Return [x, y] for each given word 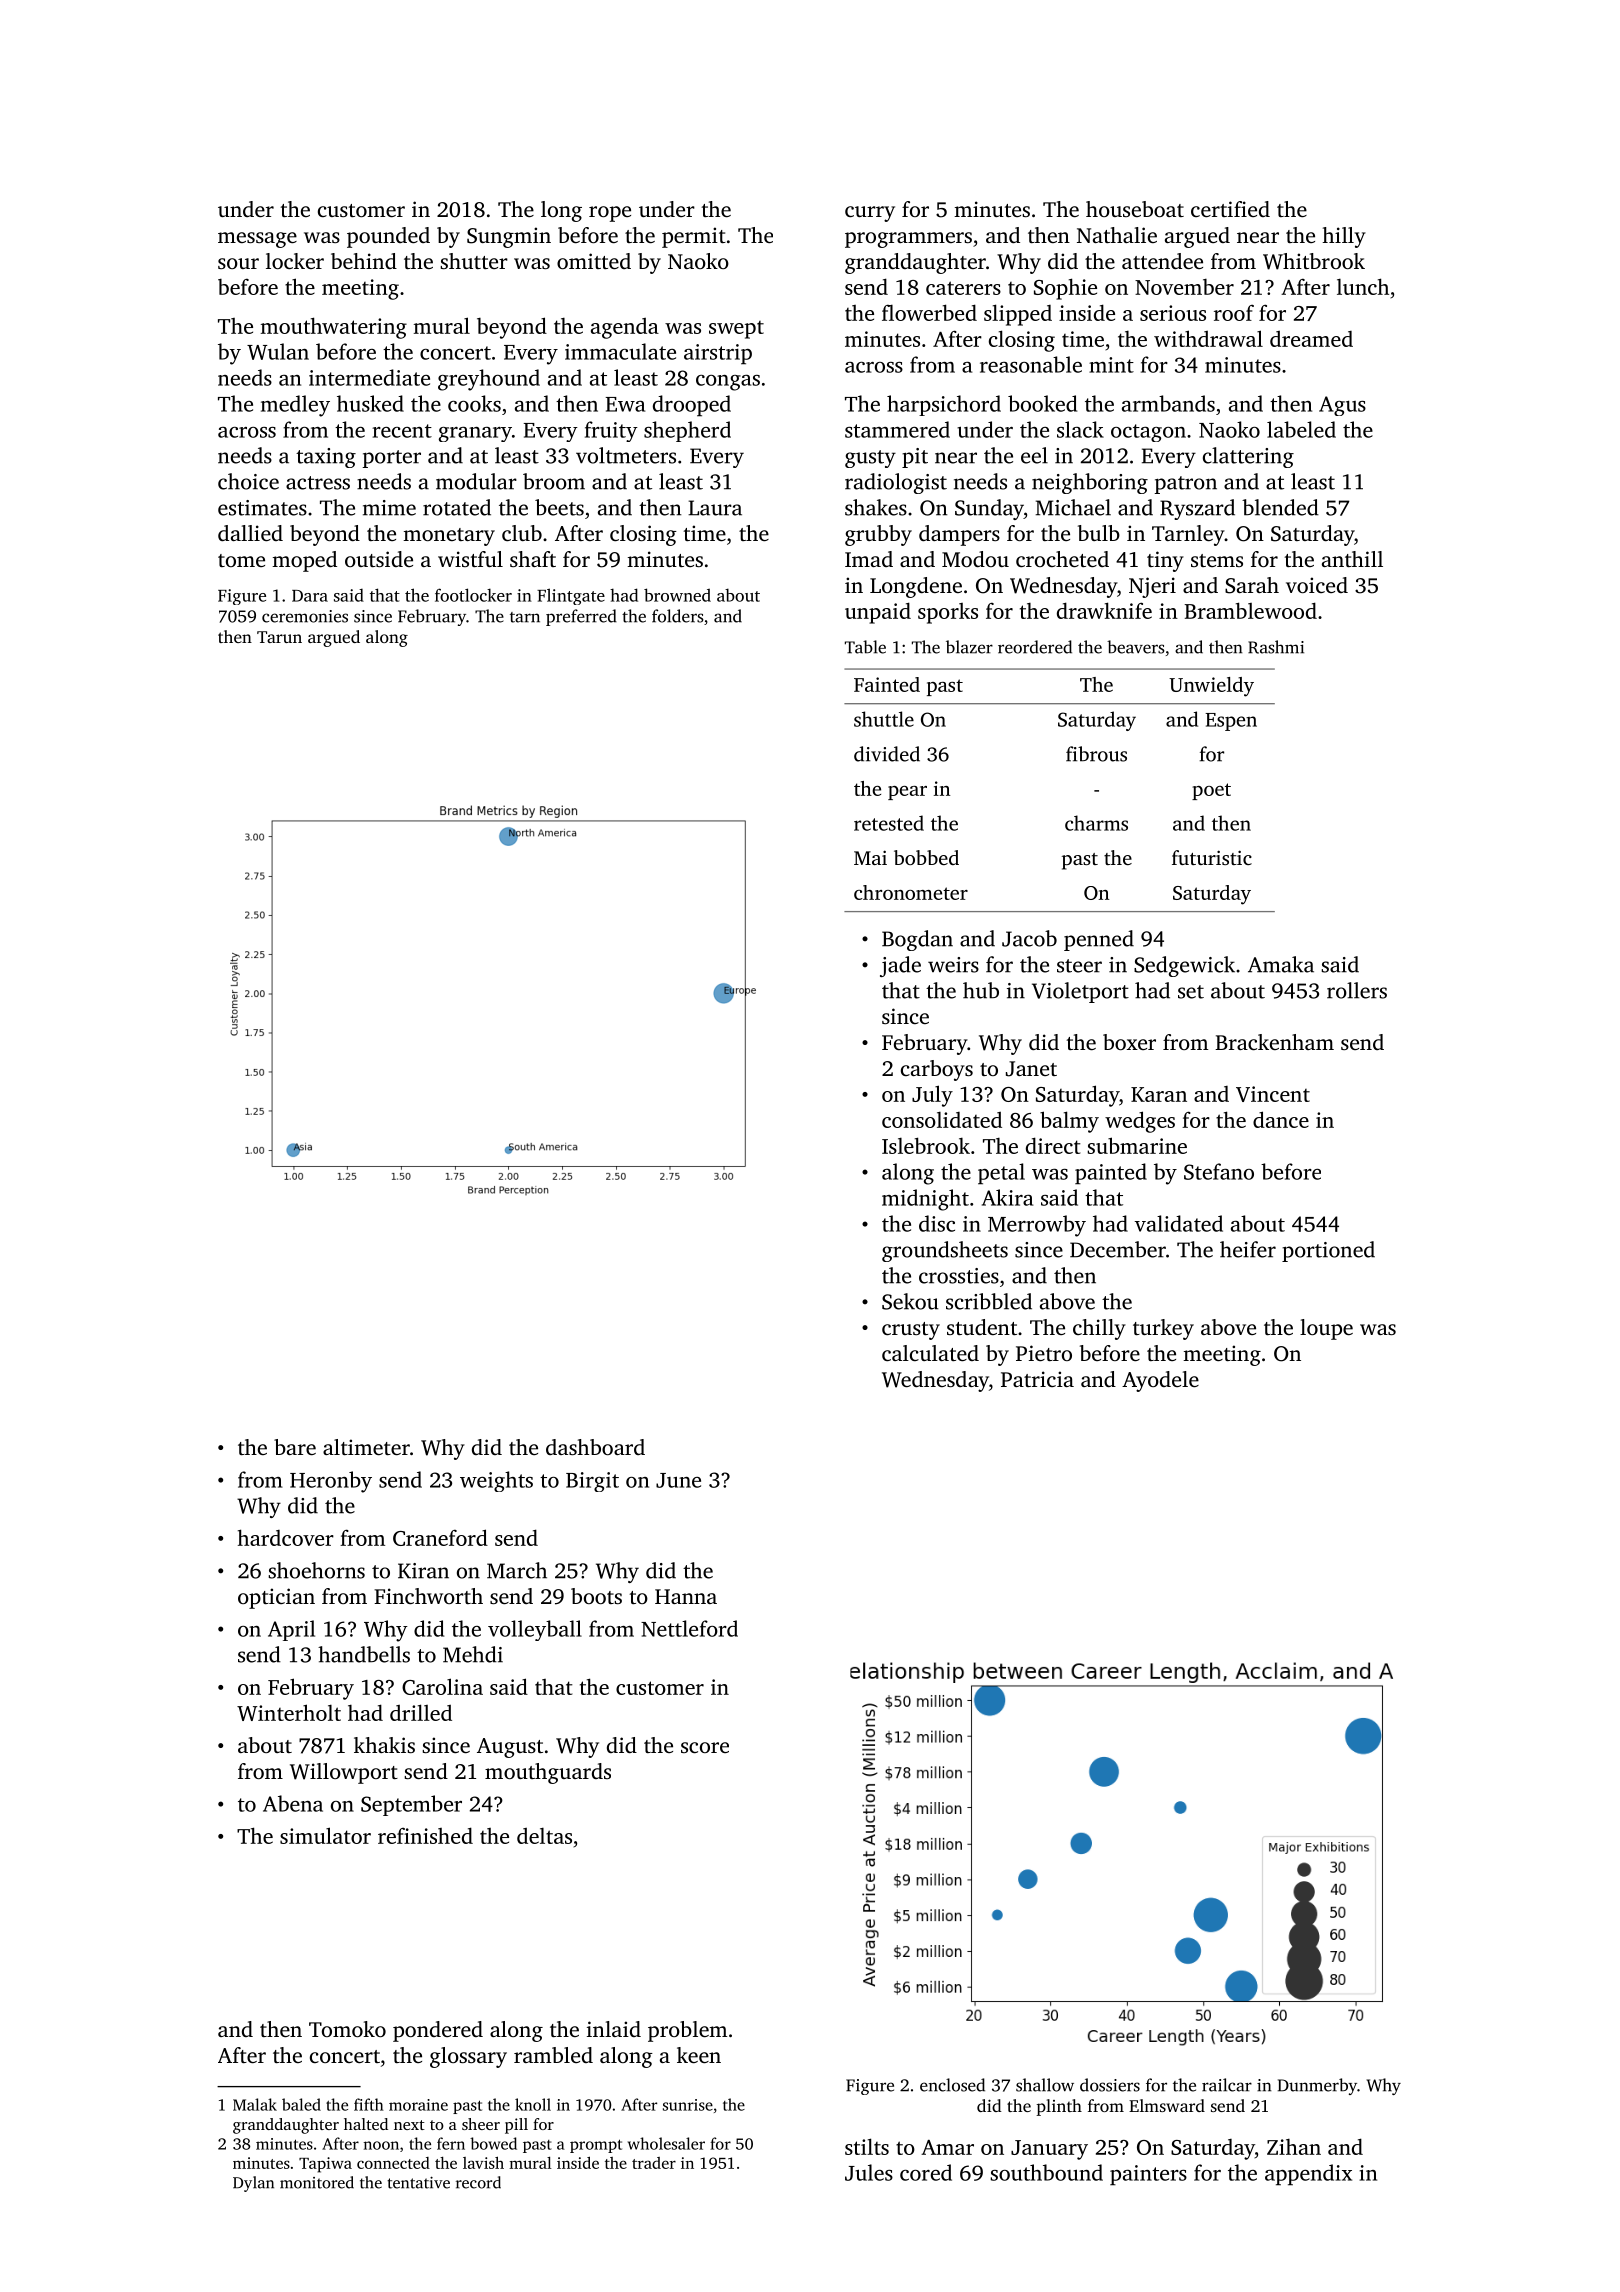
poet [1211, 791]
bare [295, 1447]
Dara [310, 596]
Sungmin [509, 237]
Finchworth [428, 1596]
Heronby [331, 1482]
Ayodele [1160, 1381]
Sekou [910, 1301]
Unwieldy [1211, 687]
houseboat [1135, 209]
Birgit [592, 1482]
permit [694, 237]
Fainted [887, 684]
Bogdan [917, 940]
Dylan [253, 2184]
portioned [1328, 1251]
